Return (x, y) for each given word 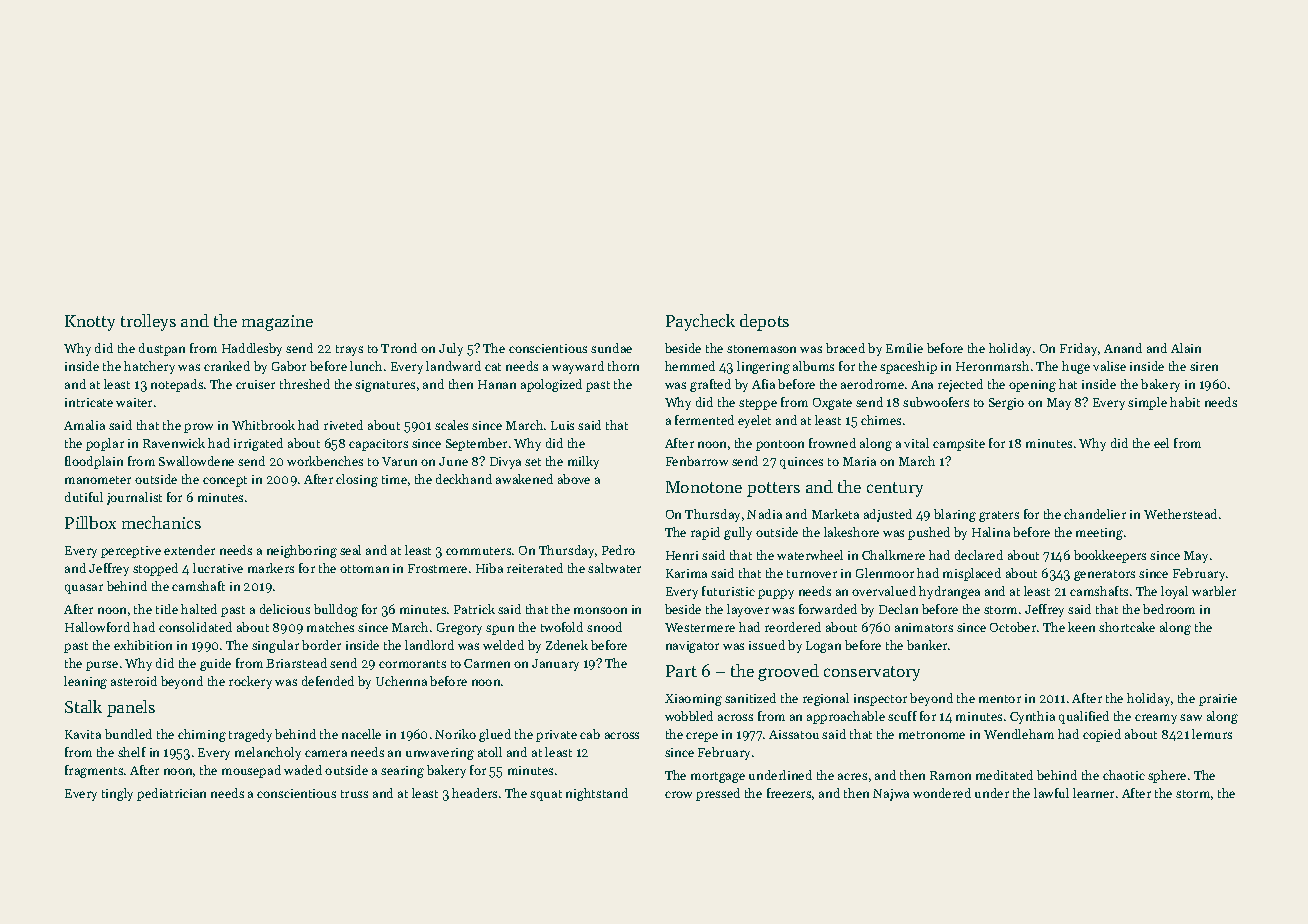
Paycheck (700, 322)
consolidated (195, 627)
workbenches (325, 461)
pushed (929, 533)
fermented (704, 420)
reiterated (535, 568)
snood (604, 627)
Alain (1186, 348)
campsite (959, 445)
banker (927, 645)
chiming (202, 735)
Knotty (90, 323)
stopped (155, 569)
